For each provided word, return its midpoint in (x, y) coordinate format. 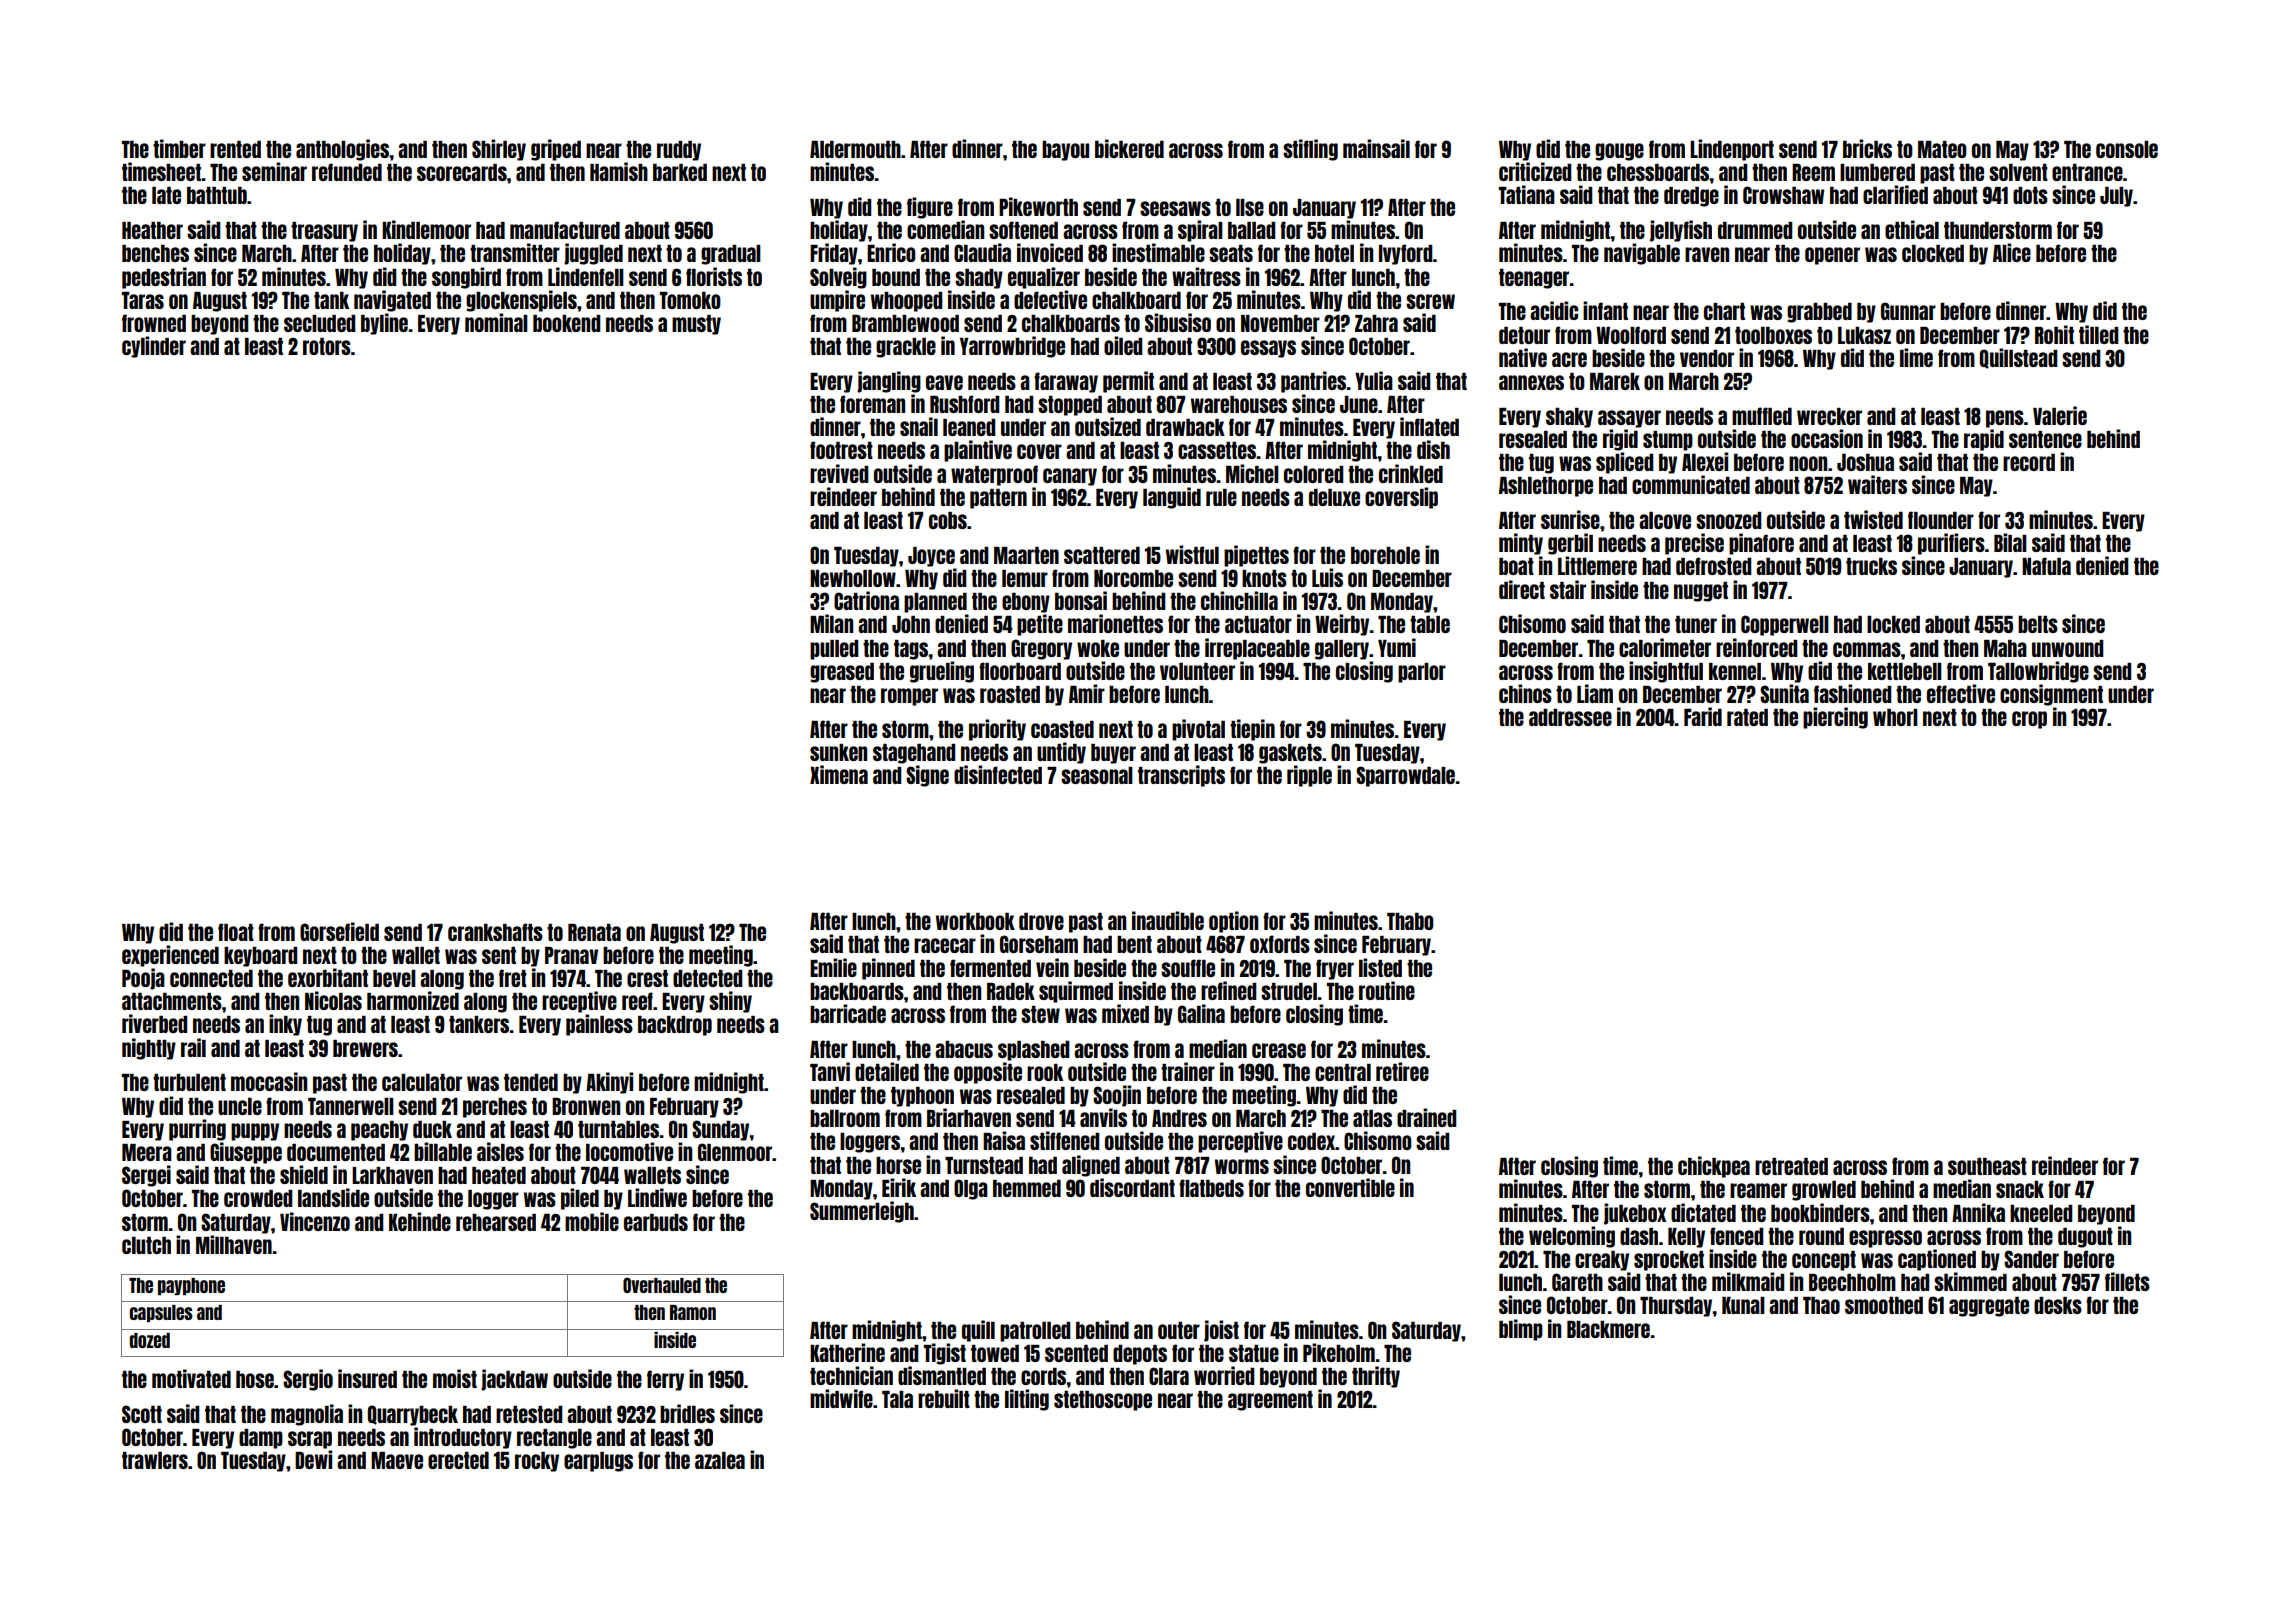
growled (1824, 1191)
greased (842, 673)
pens (2005, 419)
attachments (172, 1001)
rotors (327, 346)
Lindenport (1732, 150)
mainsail (1376, 148)
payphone (191, 1286)
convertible (1350, 1187)
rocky (537, 1462)
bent (1134, 944)
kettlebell (1905, 671)
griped (556, 150)
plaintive (978, 451)
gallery (1342, 650)
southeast (1987, 1166)
